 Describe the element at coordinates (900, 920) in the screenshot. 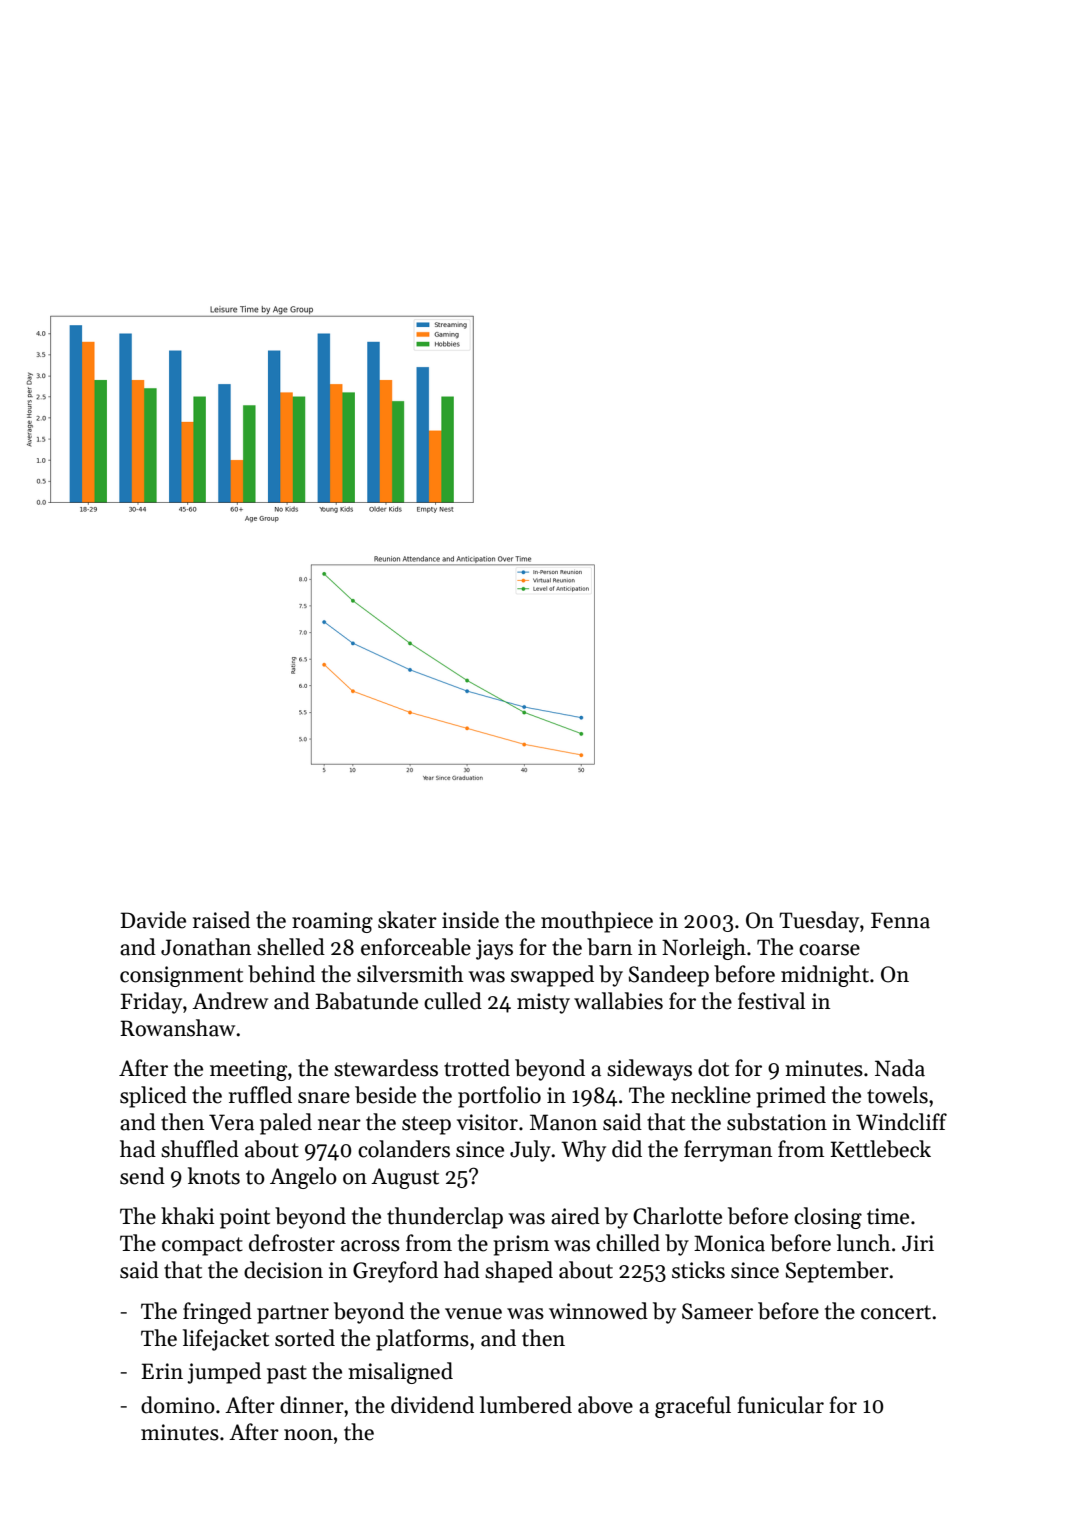

I see `Fenna` at that location.
